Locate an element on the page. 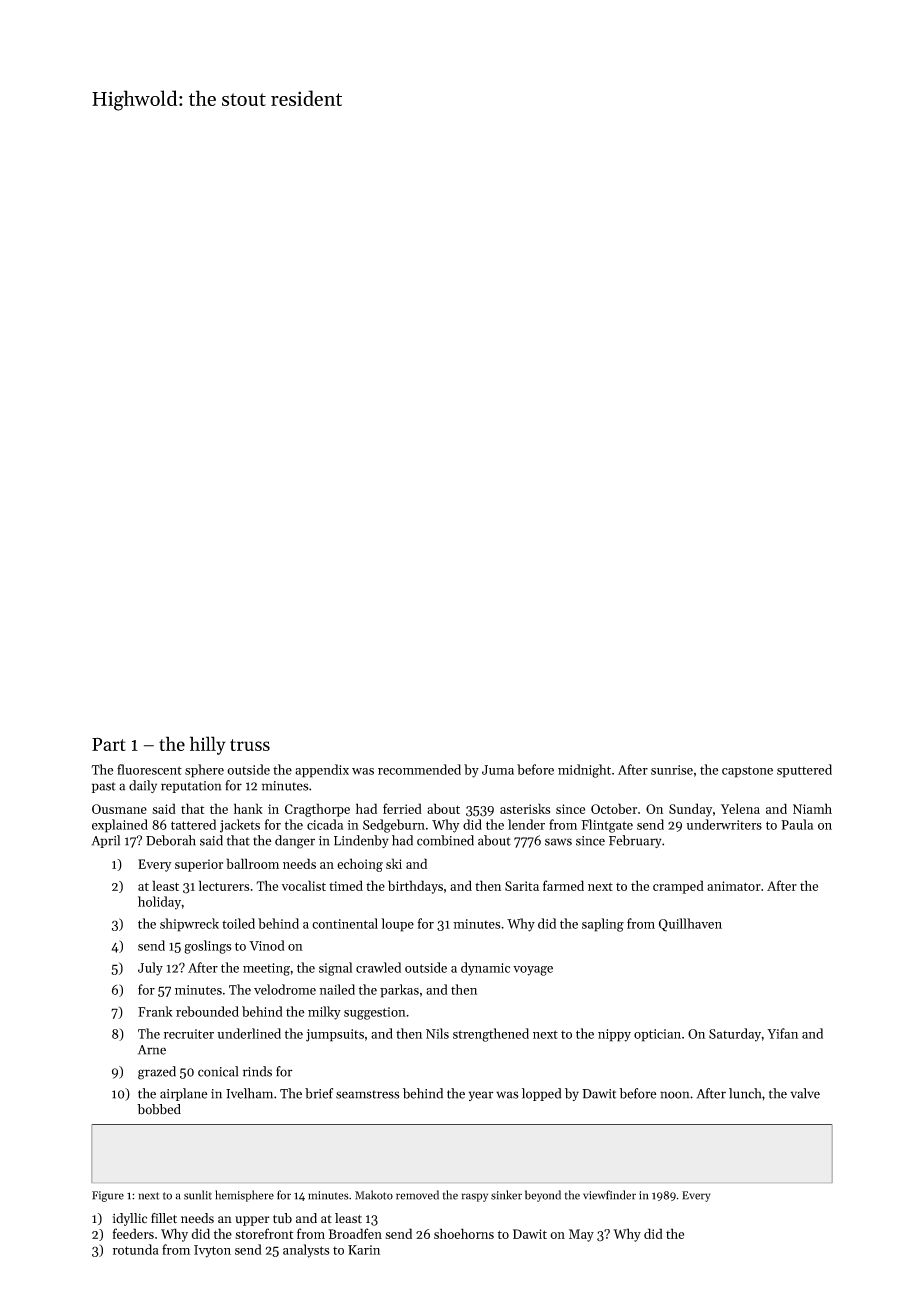 The image size is (924, 1308). year is located at coordinates (481, 1096).
